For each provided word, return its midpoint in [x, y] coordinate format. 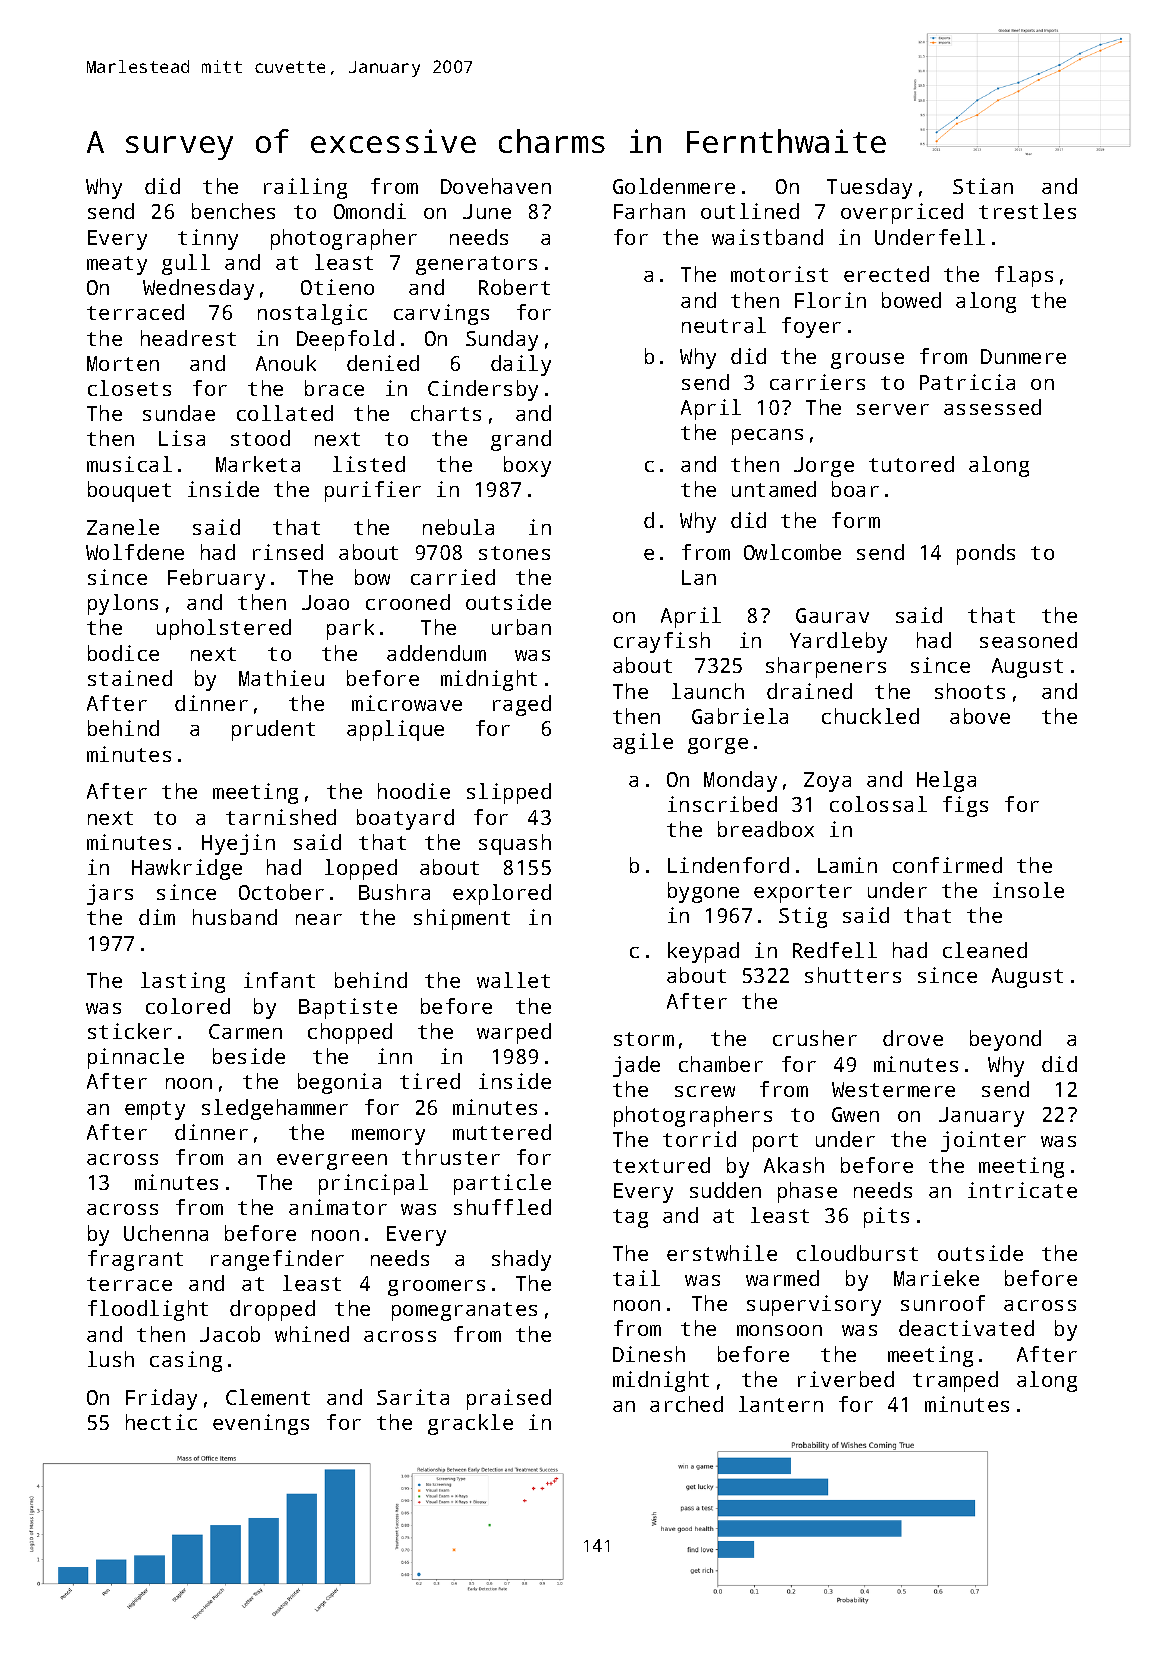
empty [155, 1110]
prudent [273, 730]
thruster [451, 1157]
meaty [117, 265]
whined [312, 1334]
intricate [1022, 1190]
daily [521, 365]
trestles [1027, 211]
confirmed [947, 865]
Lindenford [728, 865]
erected [886, 274]
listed [369, 464]
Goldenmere [674, 186]
